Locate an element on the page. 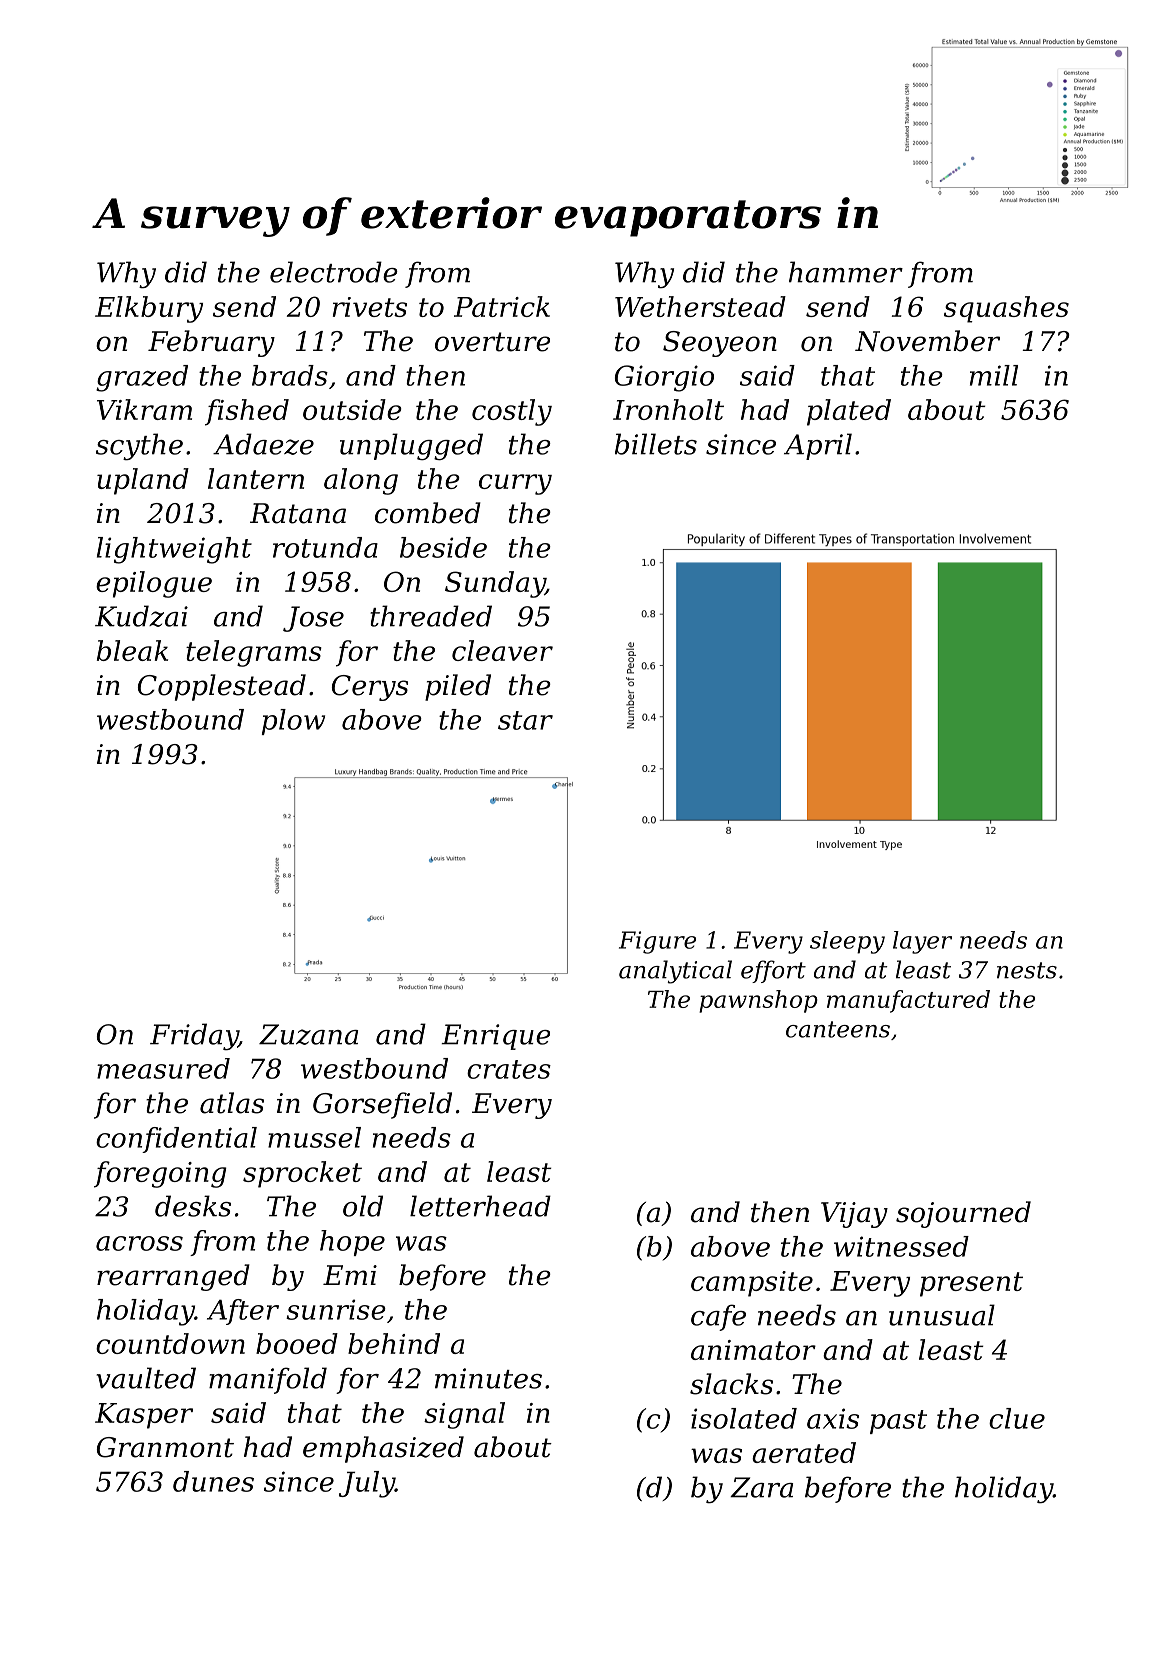  electrode is located at coordinates (334, 272).
